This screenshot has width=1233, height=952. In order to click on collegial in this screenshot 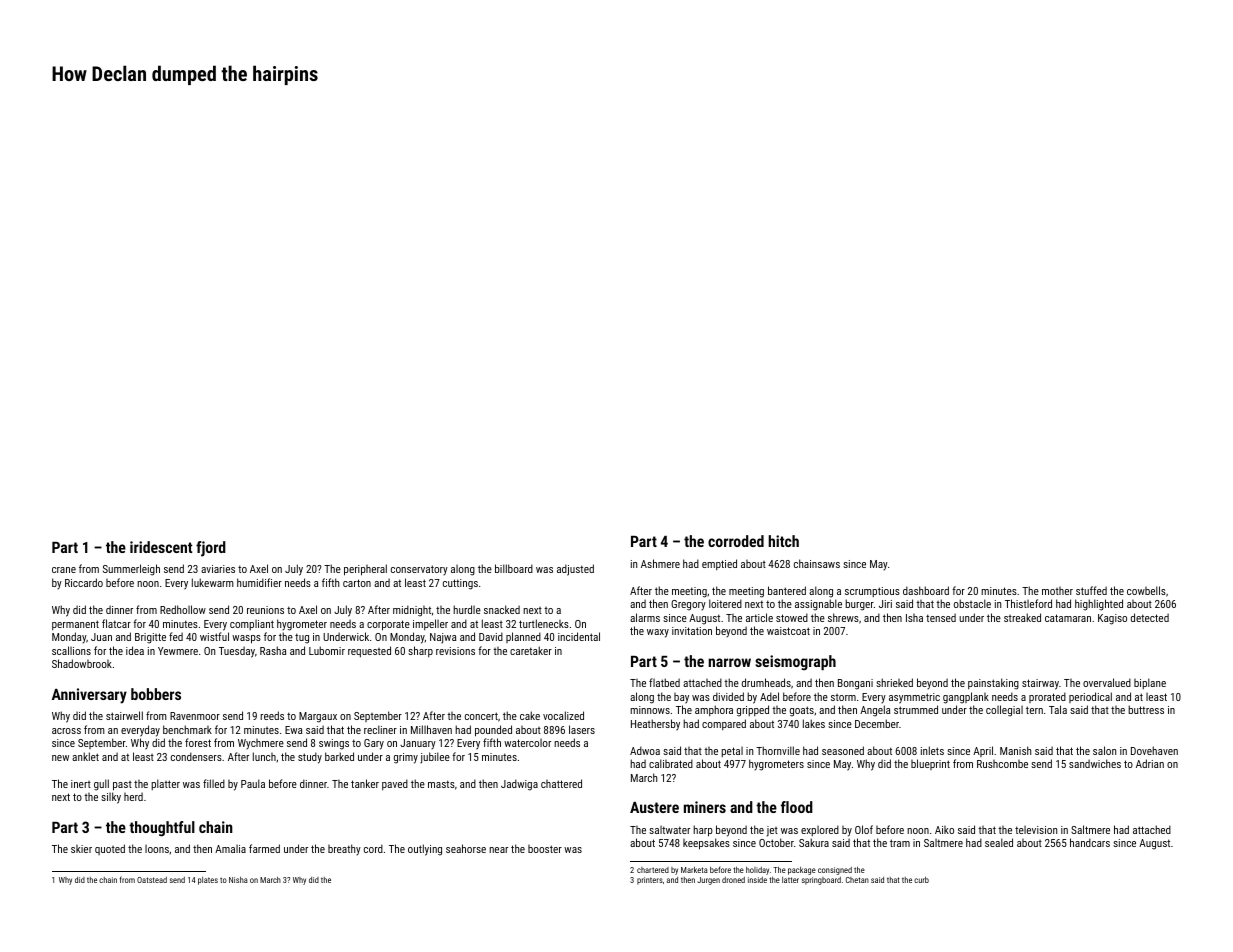, I will do `click(1004, 711)`.
